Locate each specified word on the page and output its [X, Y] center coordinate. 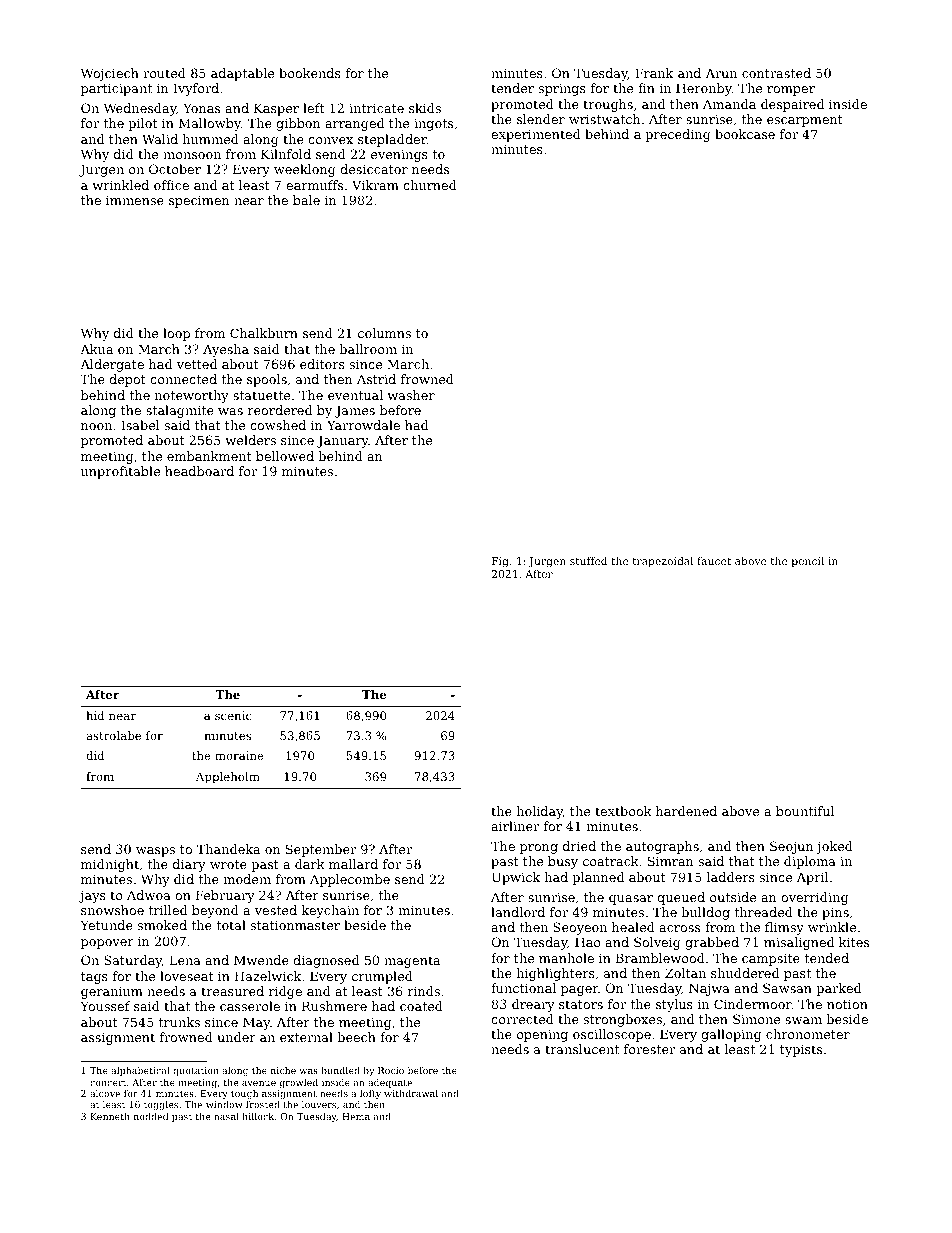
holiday [540, 812]
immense [135, 200]
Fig [500, 562]
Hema [356, 1116]
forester [649, 1049]
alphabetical [140, 1071]
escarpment [805, 121]
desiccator [374, 169]
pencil [808, 562]
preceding [678, 135]
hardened [686, 811]
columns [384, 333]
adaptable [242, 74]
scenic [233, 715]
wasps [155, 852]
